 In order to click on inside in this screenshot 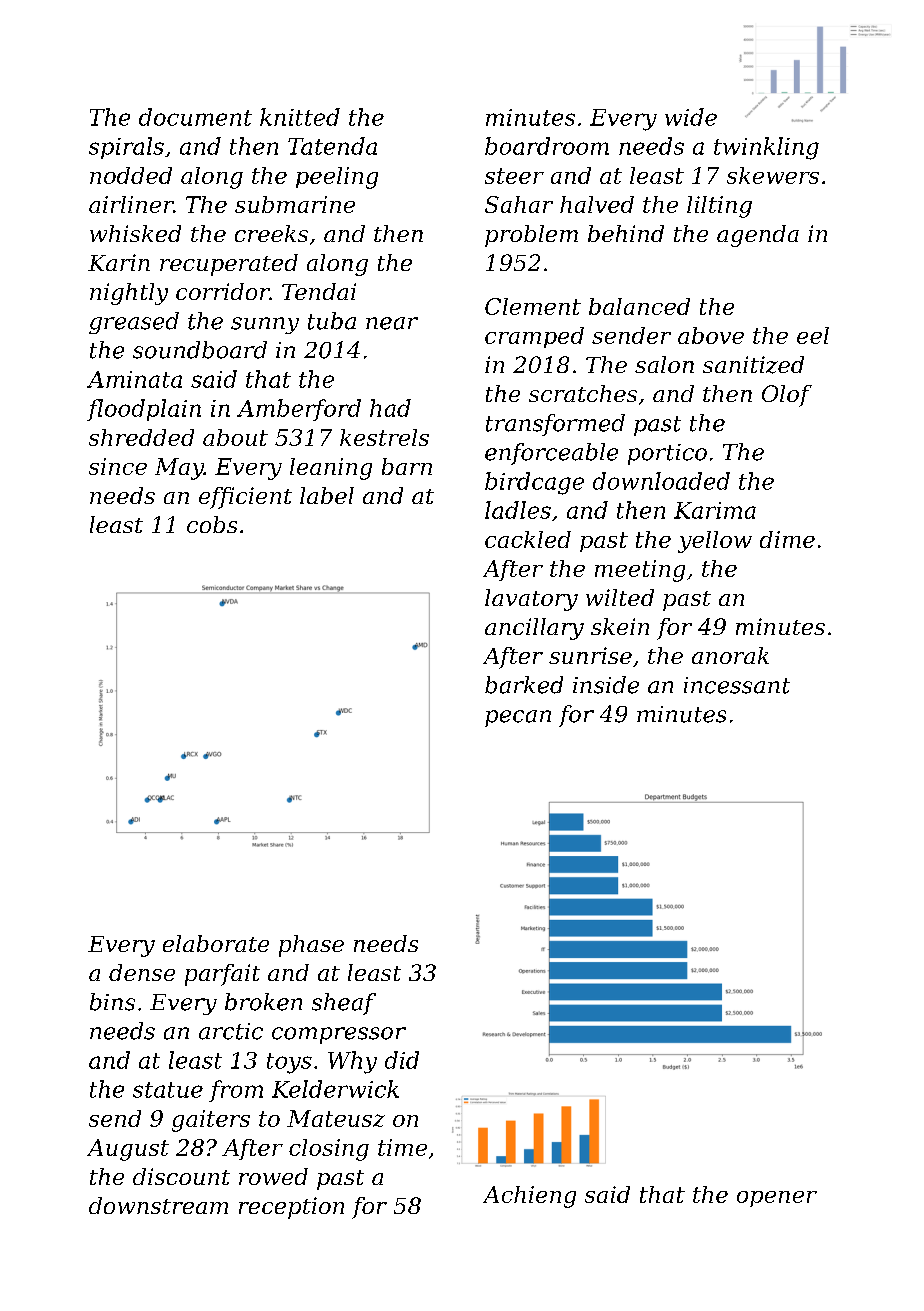, I will do `click(606, 685)`.
